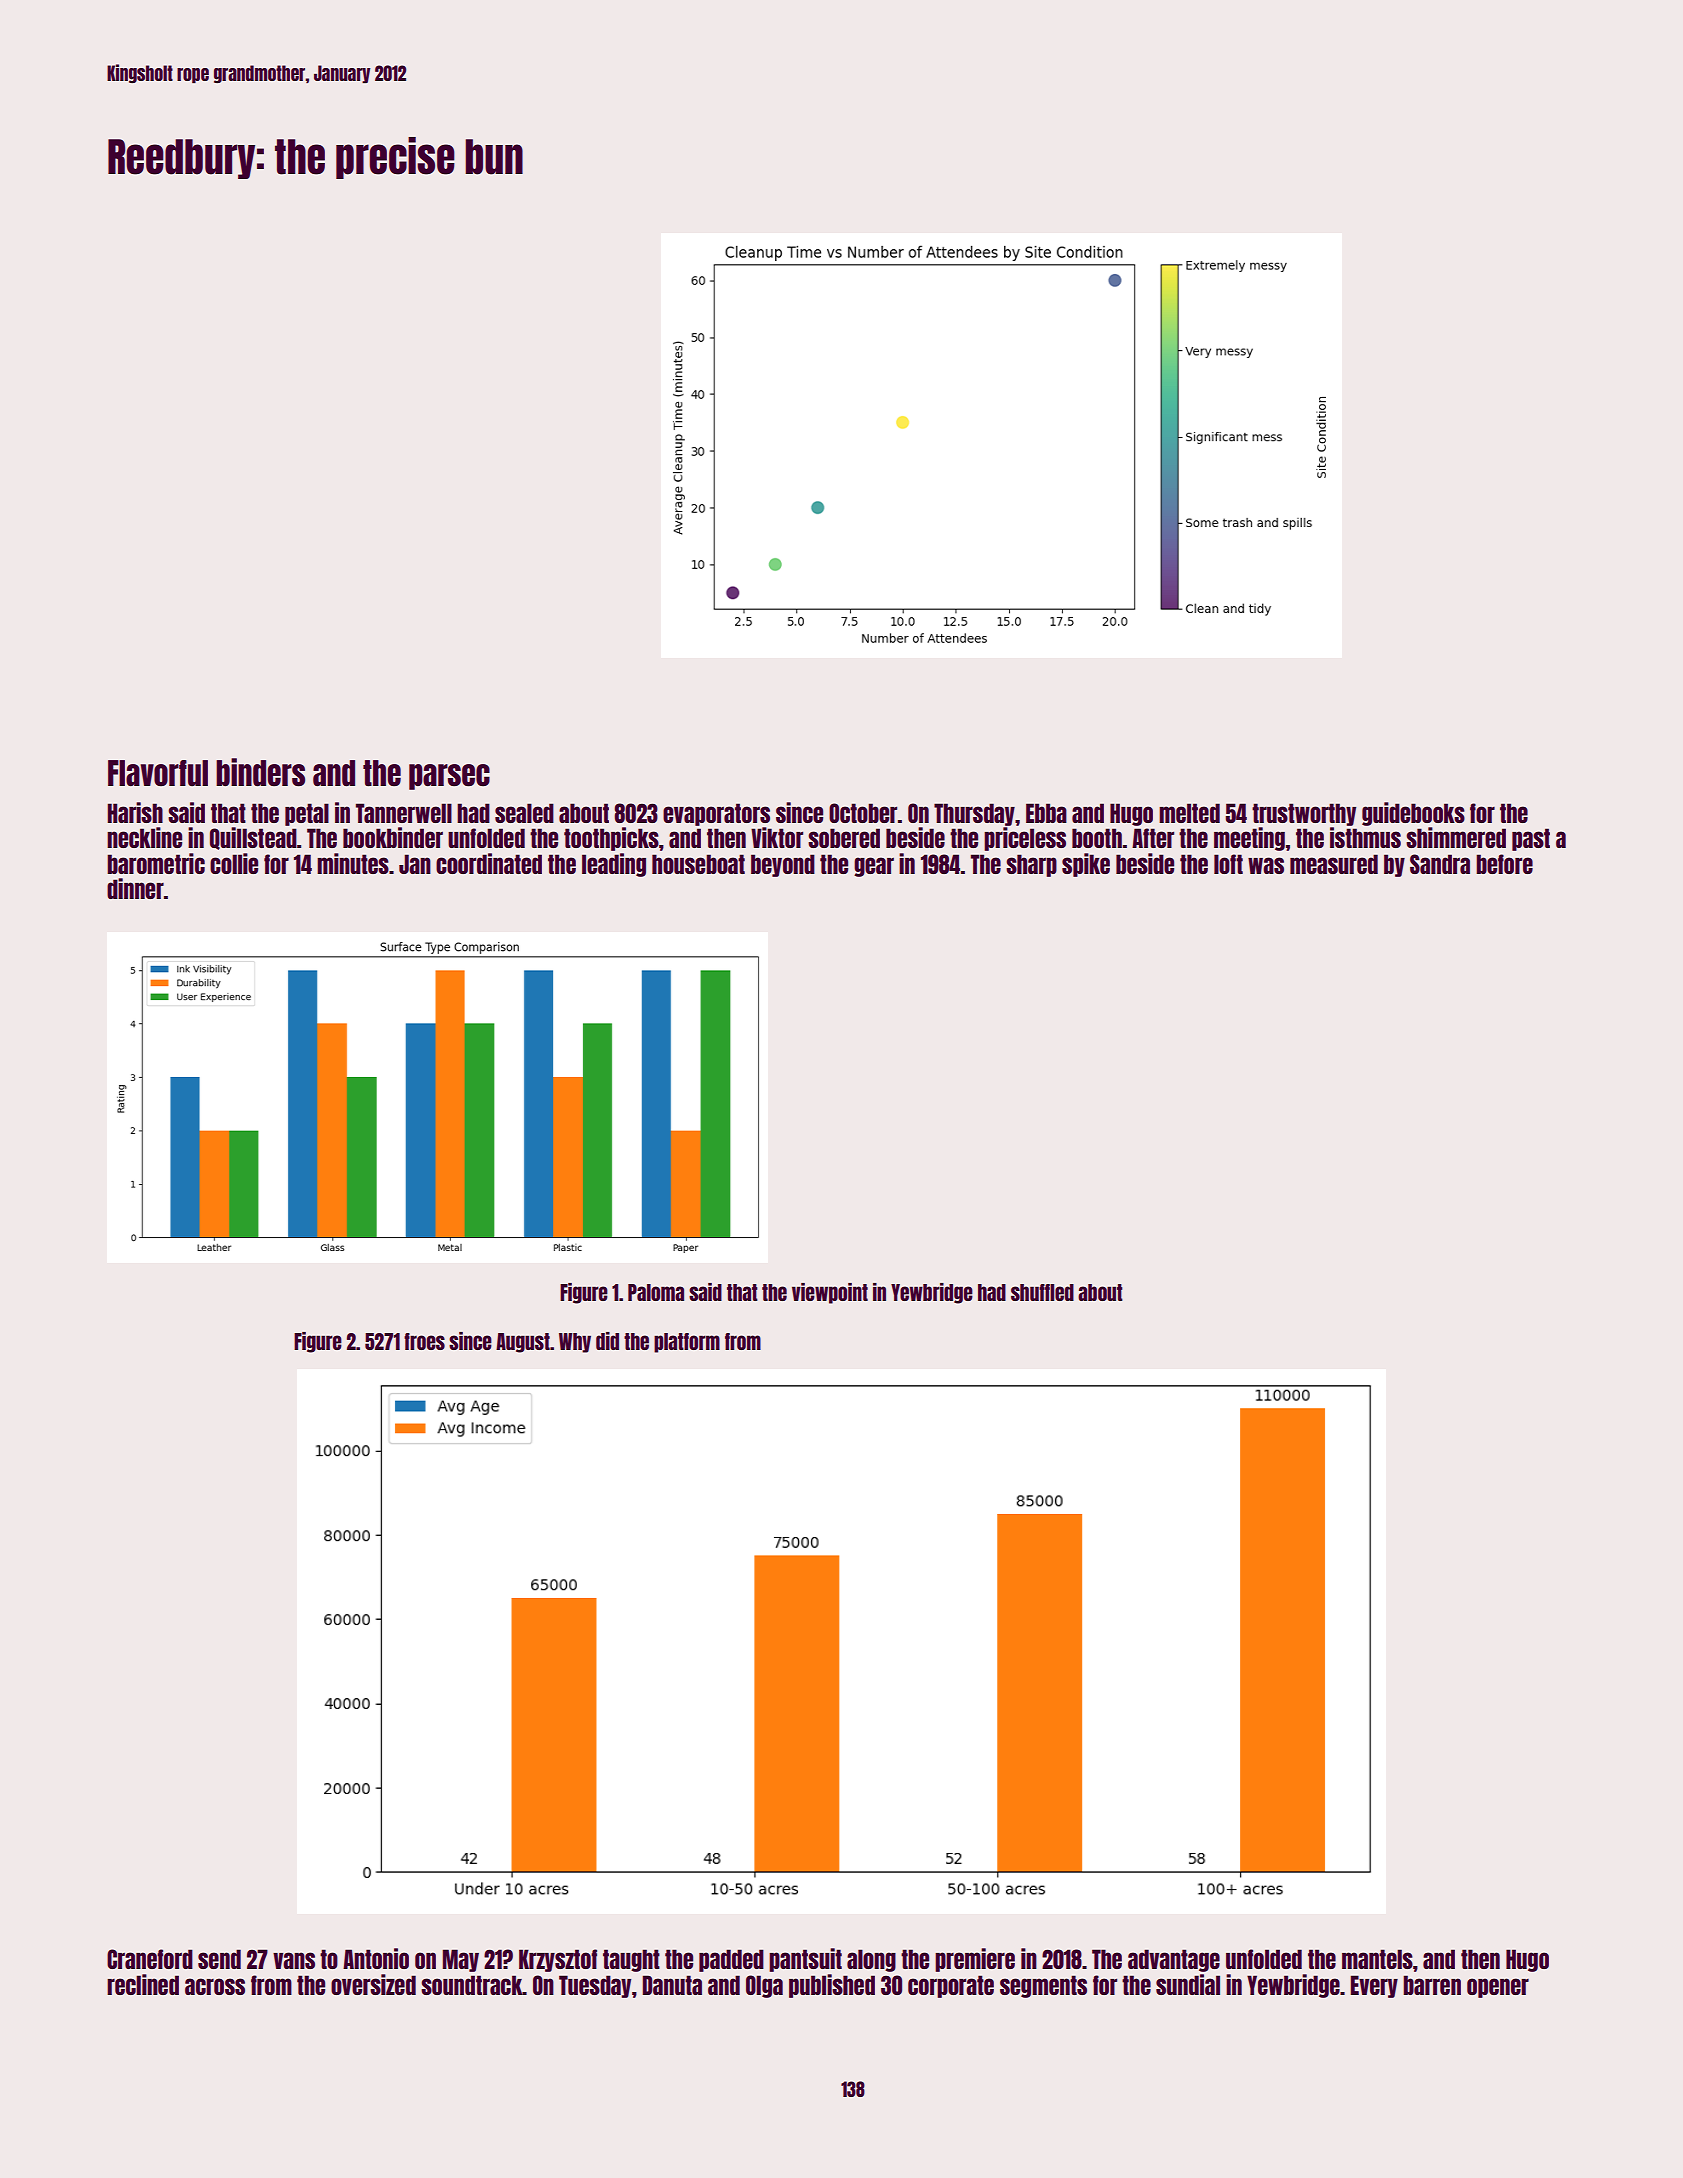  Describe the element at coordinates (558, 1960) in the screenshot. I see `Krzysztof` at that location.
